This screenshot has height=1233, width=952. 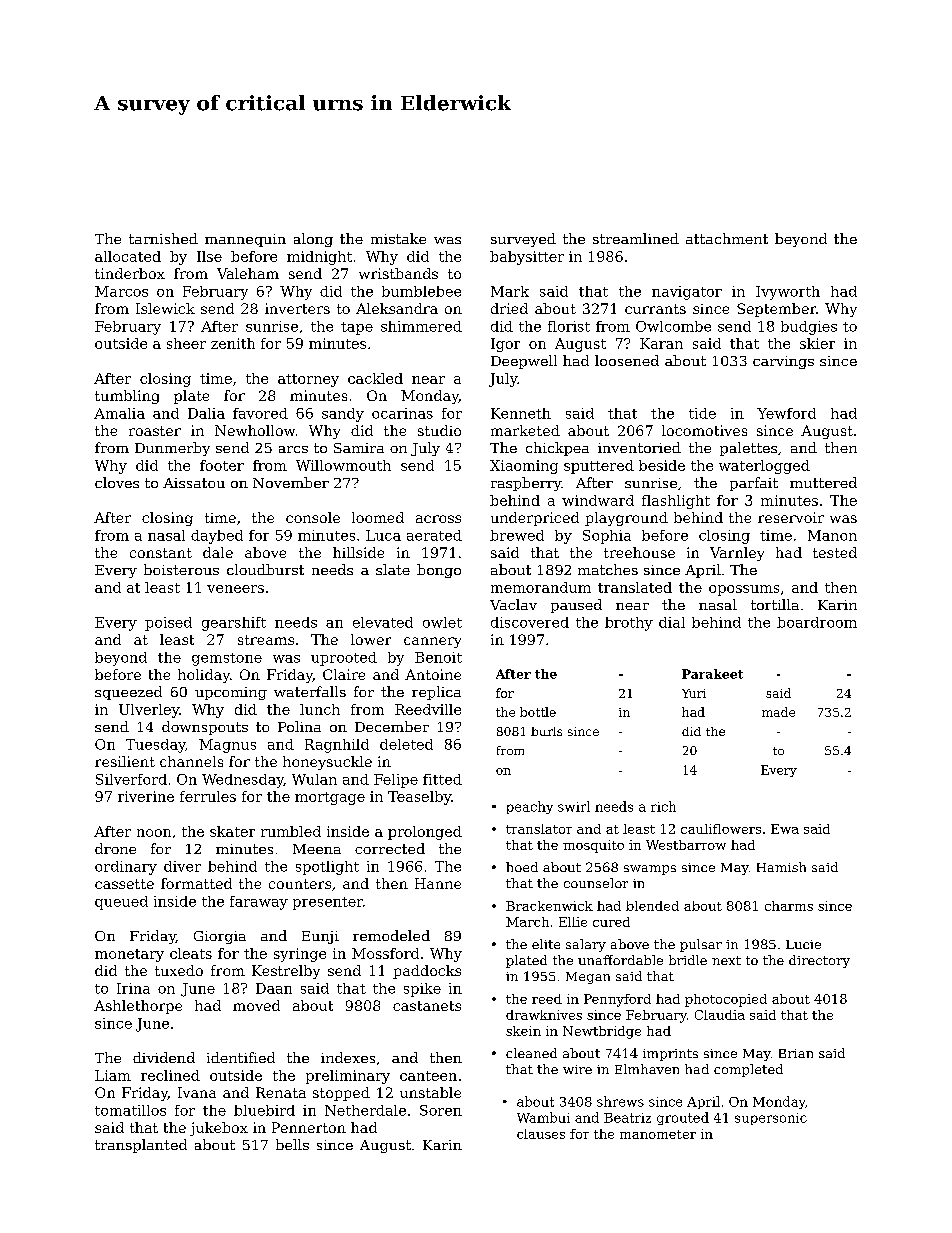 I want to click on Meena, so click(x=317, y=849).
